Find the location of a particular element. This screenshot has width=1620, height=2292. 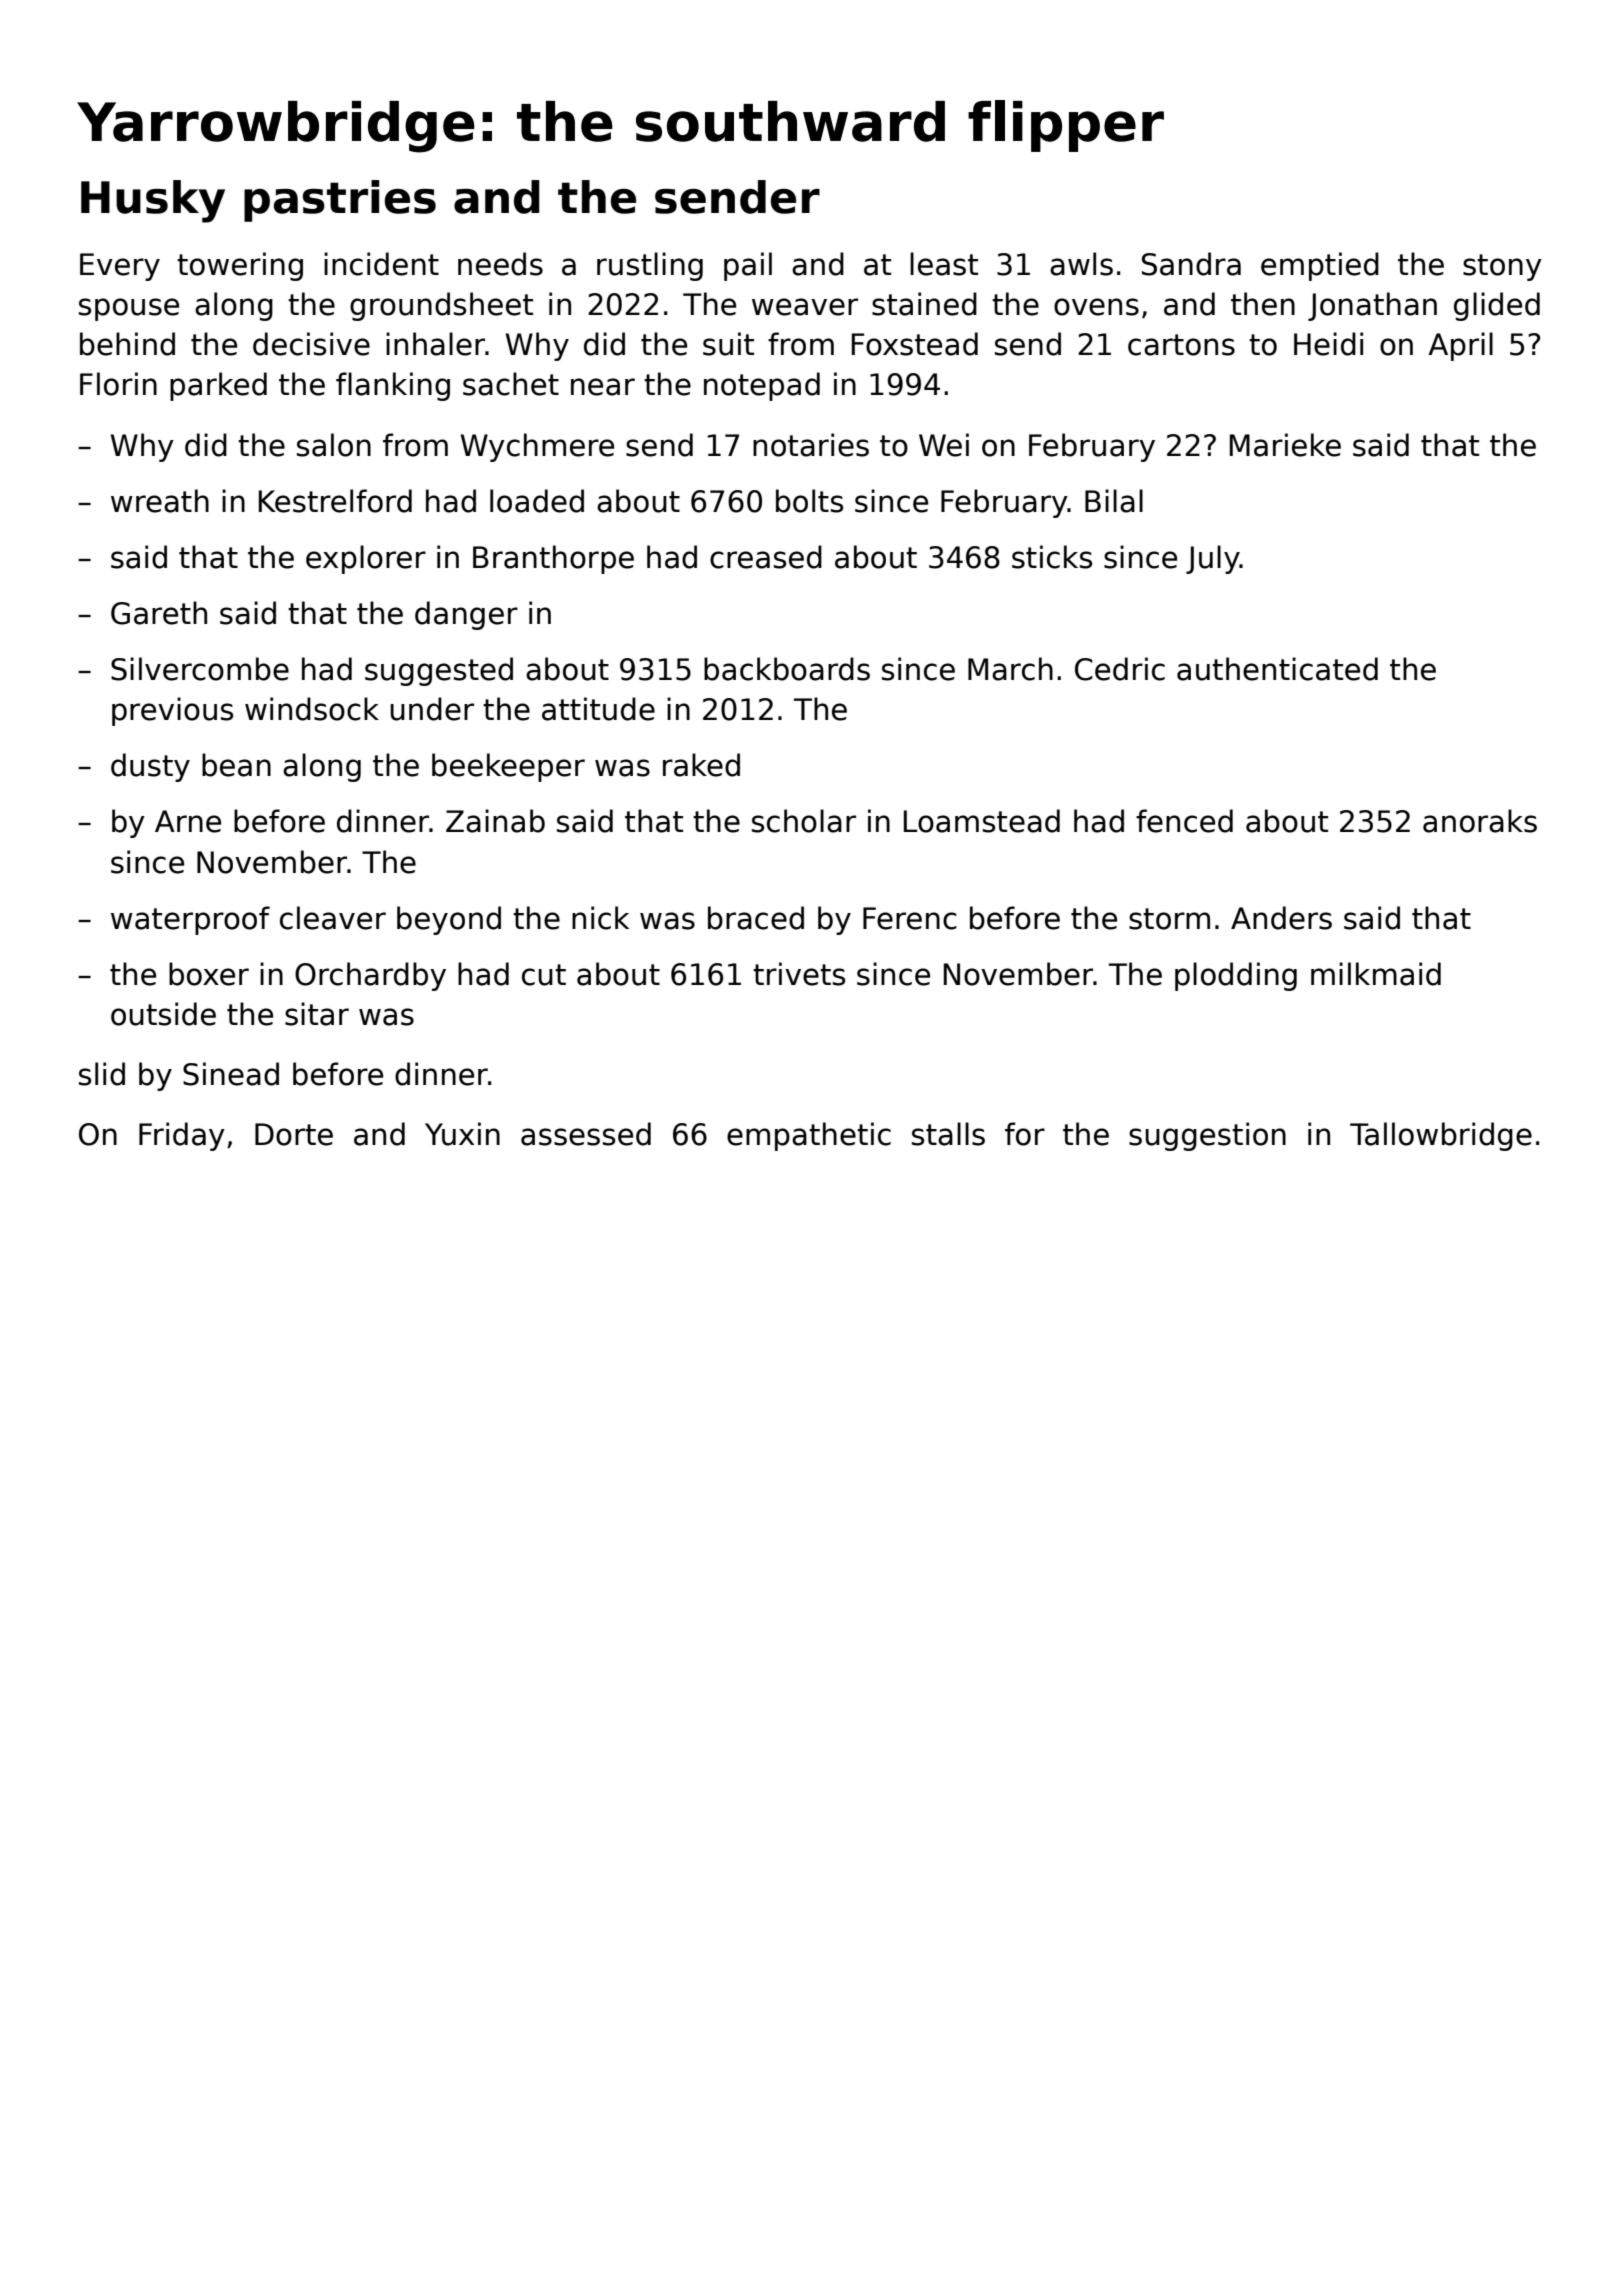

July is located at coordinates (1213, 559).
